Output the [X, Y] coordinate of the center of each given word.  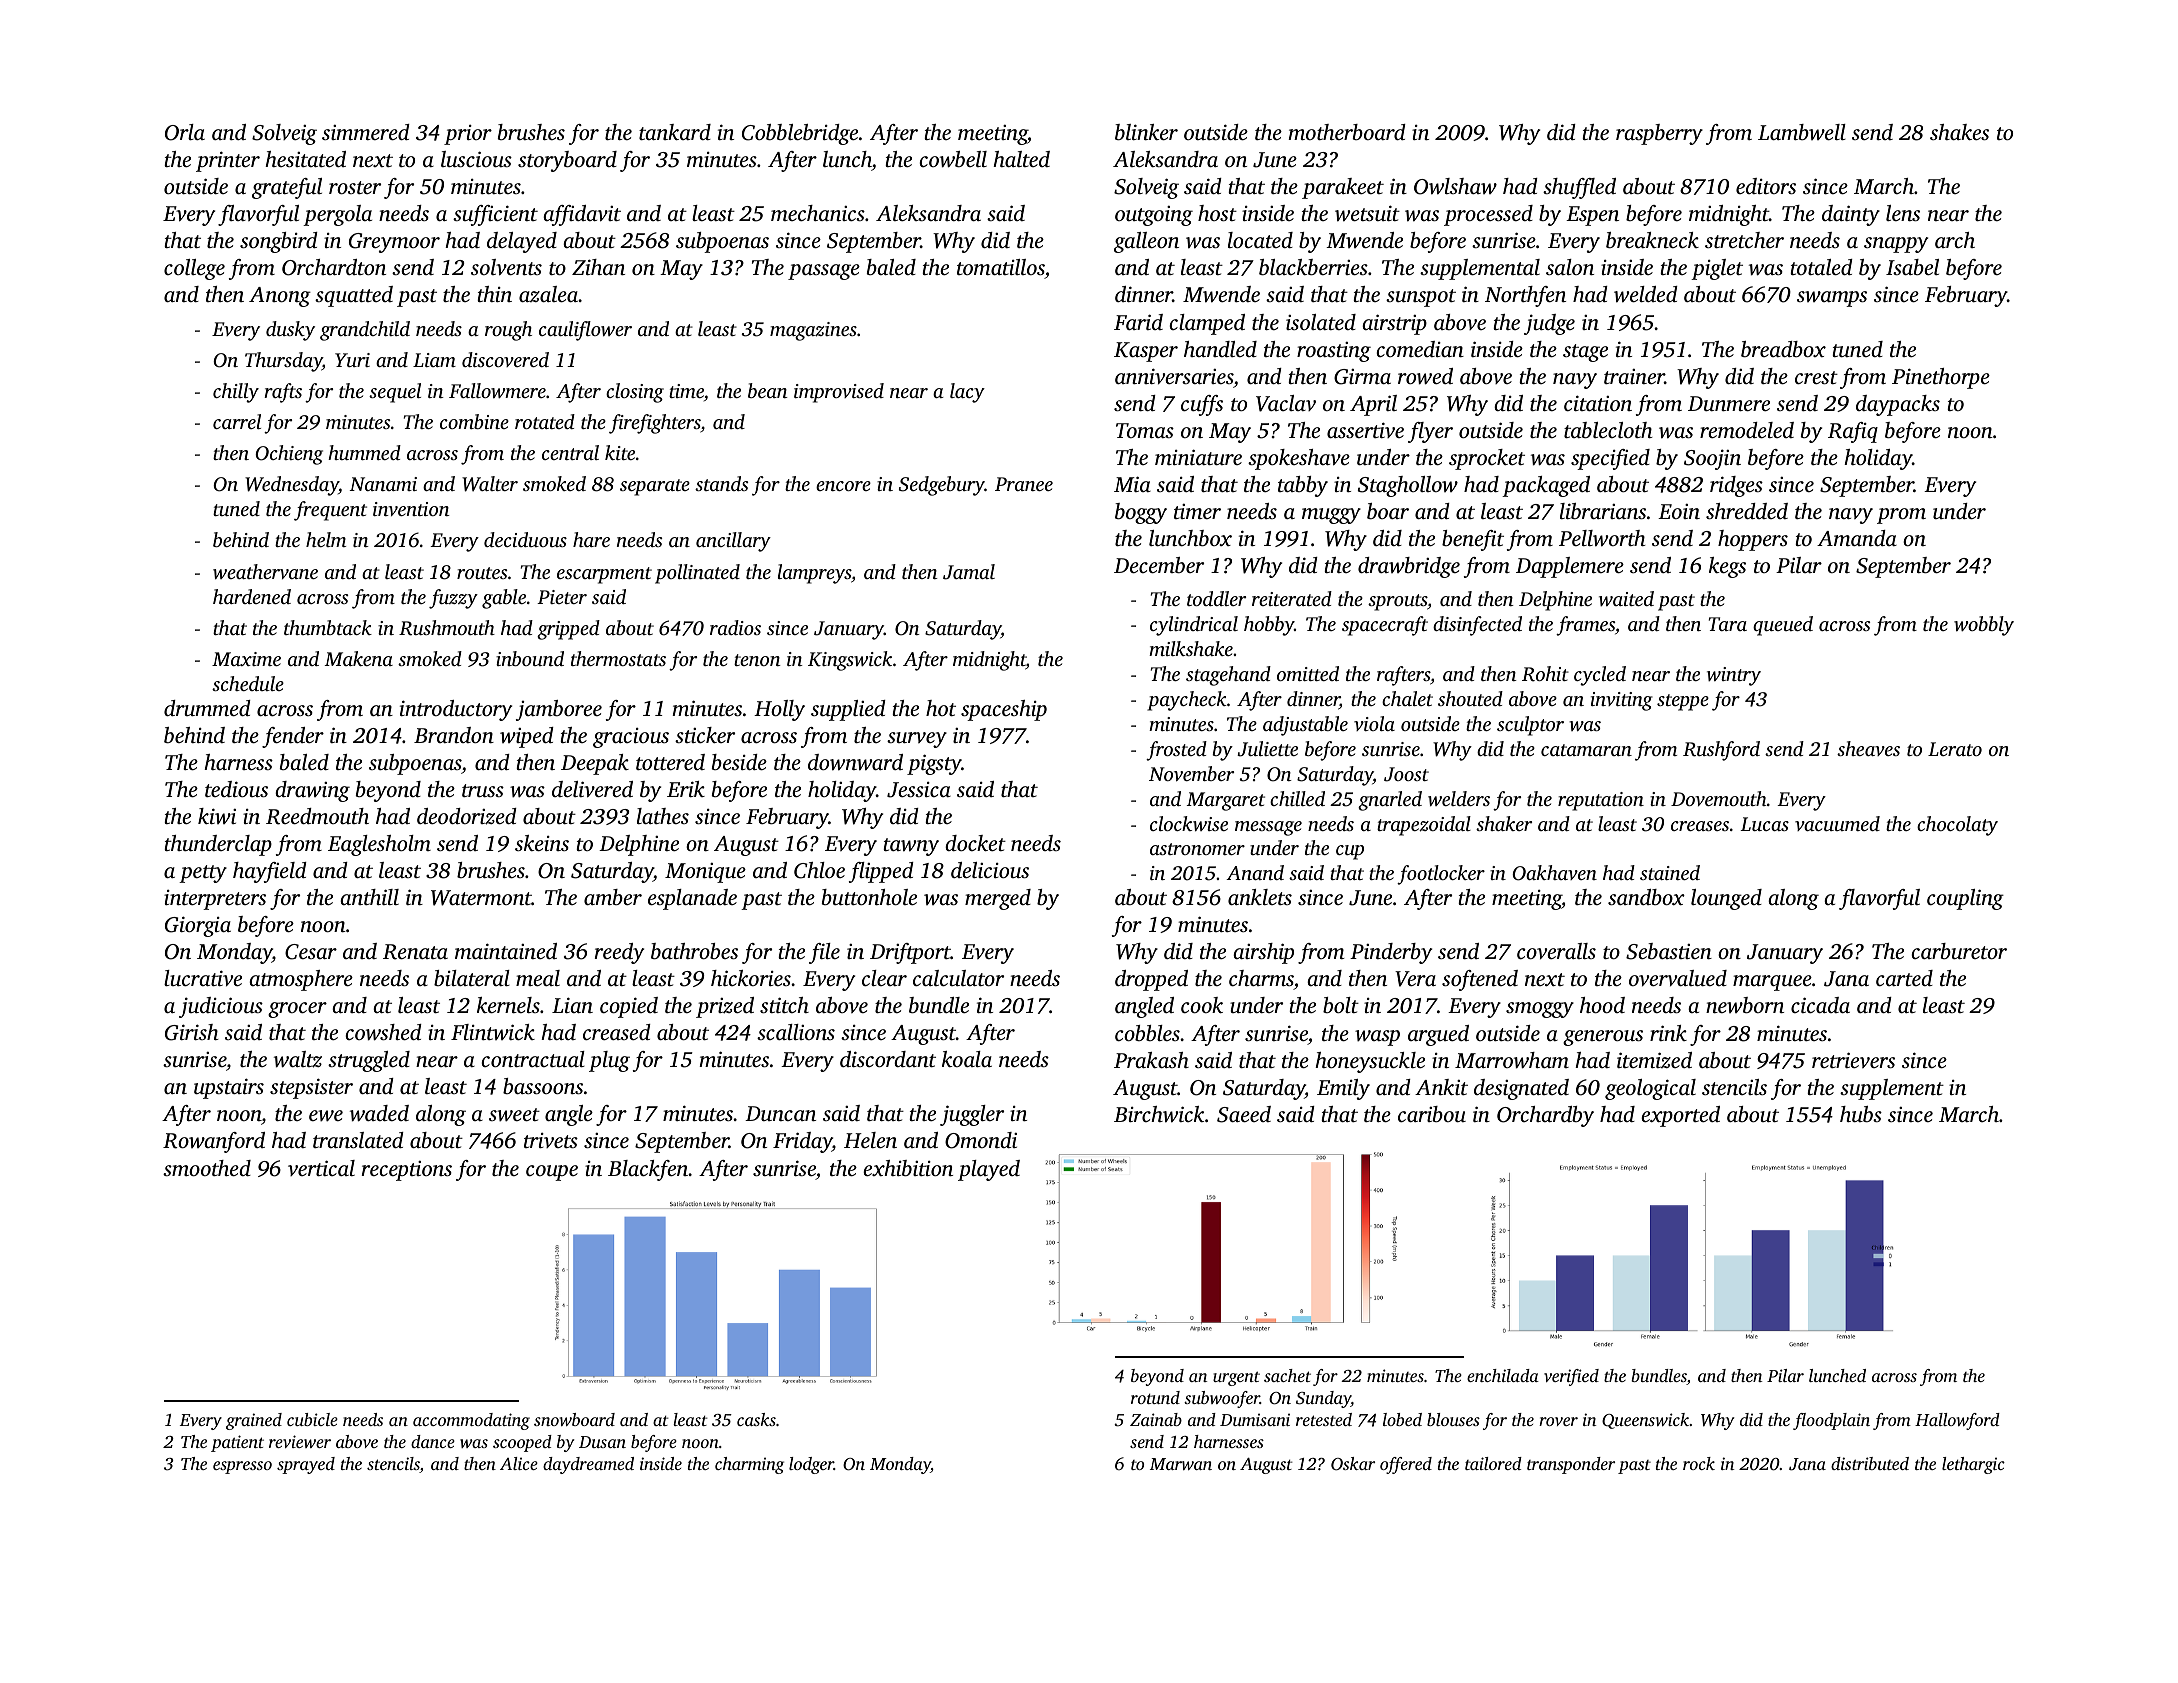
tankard [675, 132]
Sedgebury [942, 486]
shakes [1959, 132]
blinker [1146, 132]
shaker [1504, 823]
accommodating [471, 1421]
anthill [369, 897]
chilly [236, 393]
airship [1263, 953]
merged [998, 899]
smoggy [1540, 1010]
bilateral [472, 978]
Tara [1728, 624]
